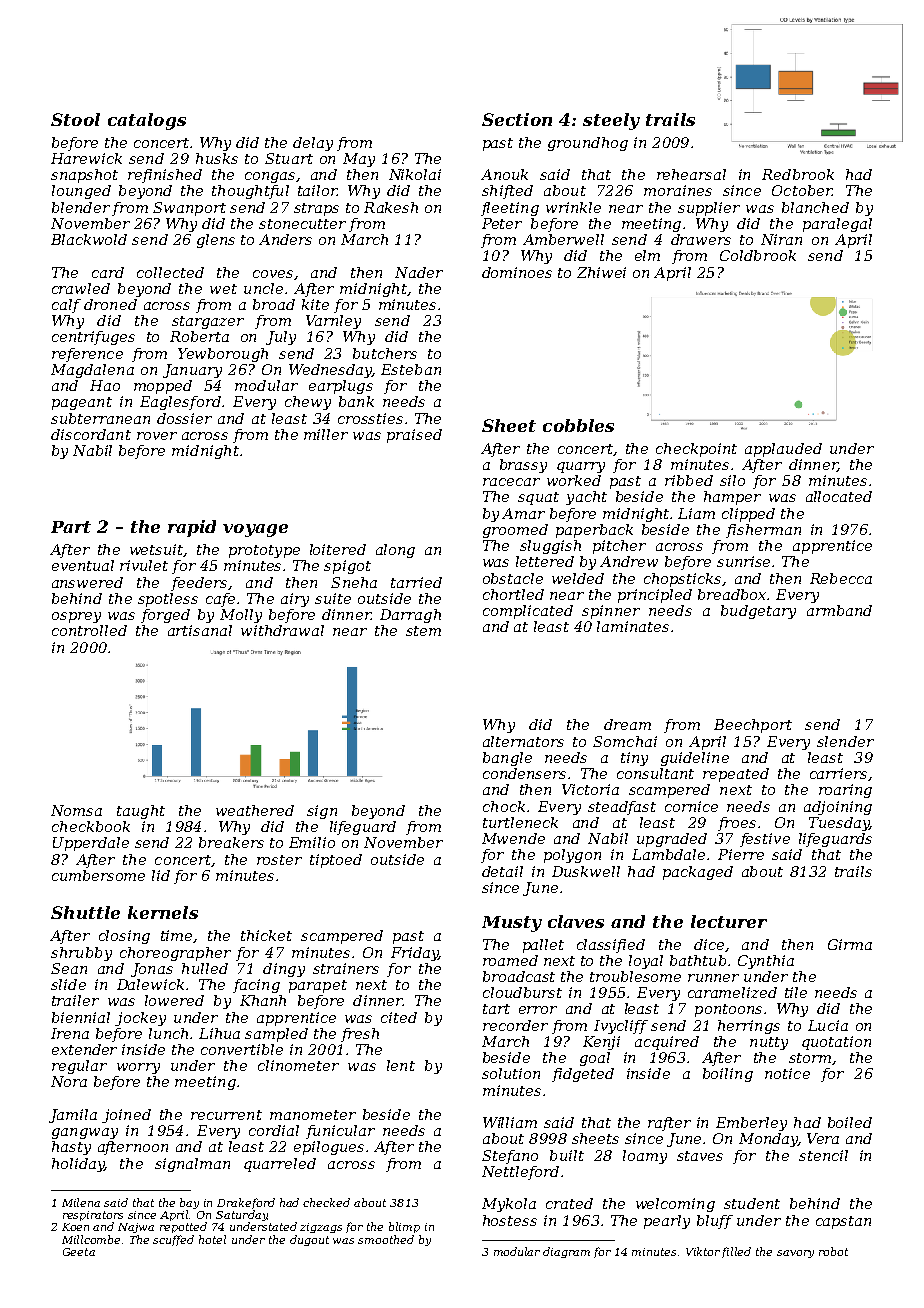 This image has width=924, height=1308. What do you see at coordinates (329, 1148) in the image?
I see `epilogues` at bounding box center [329, 1148].
